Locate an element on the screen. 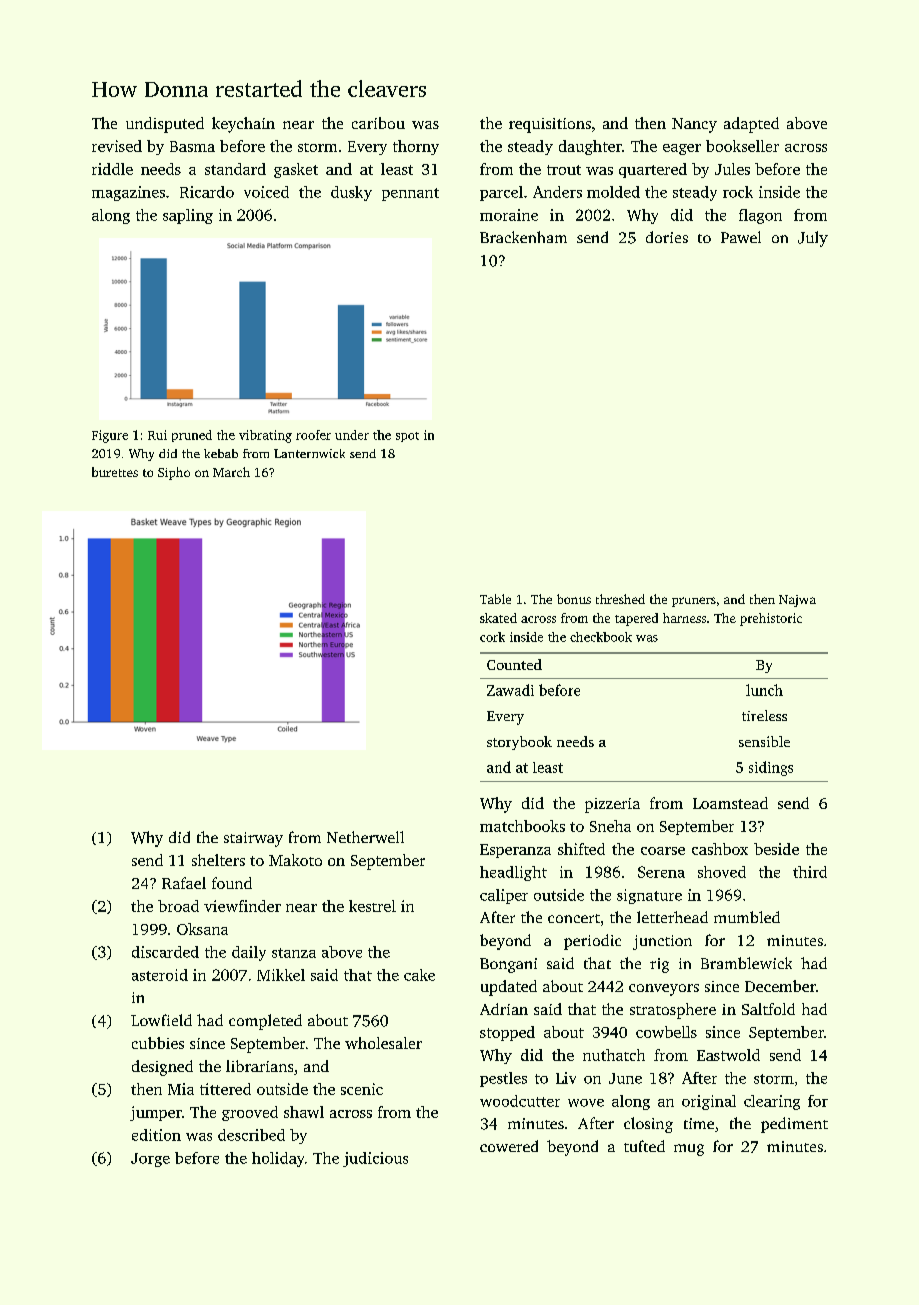  judicious is located at coordinates (375, 1159).
